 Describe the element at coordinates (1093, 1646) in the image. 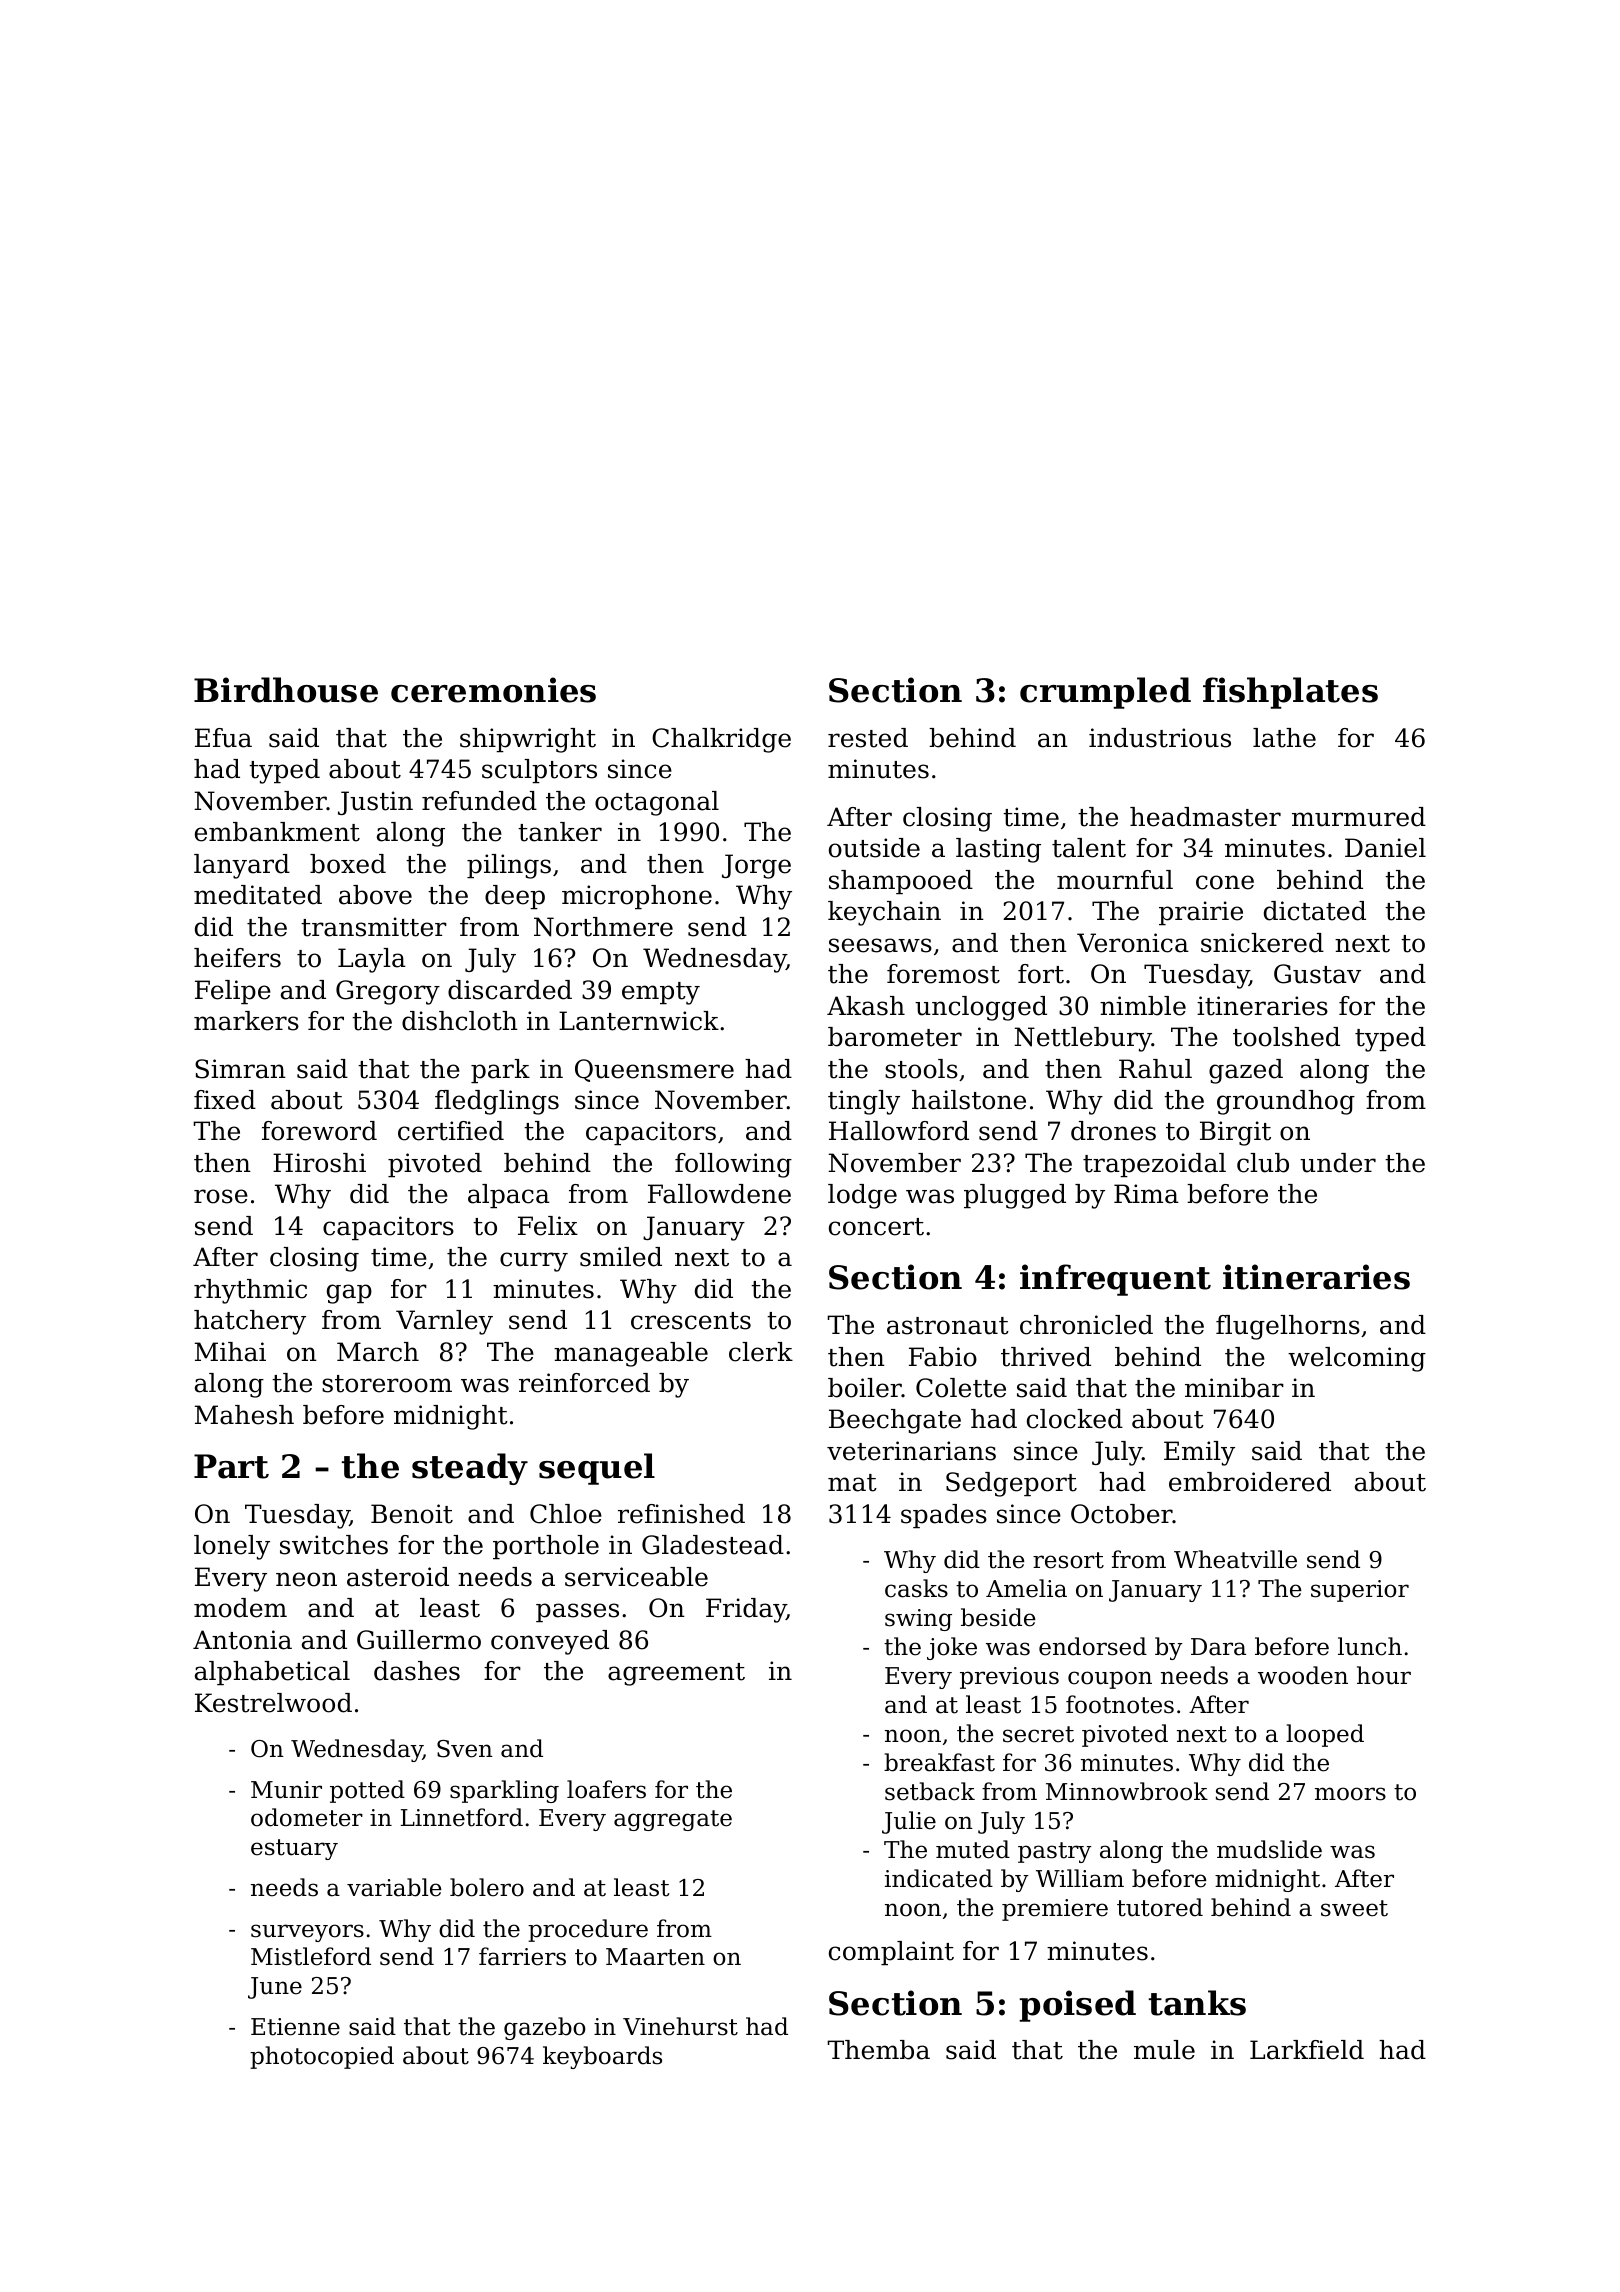

I see `endorsed` at that location.
